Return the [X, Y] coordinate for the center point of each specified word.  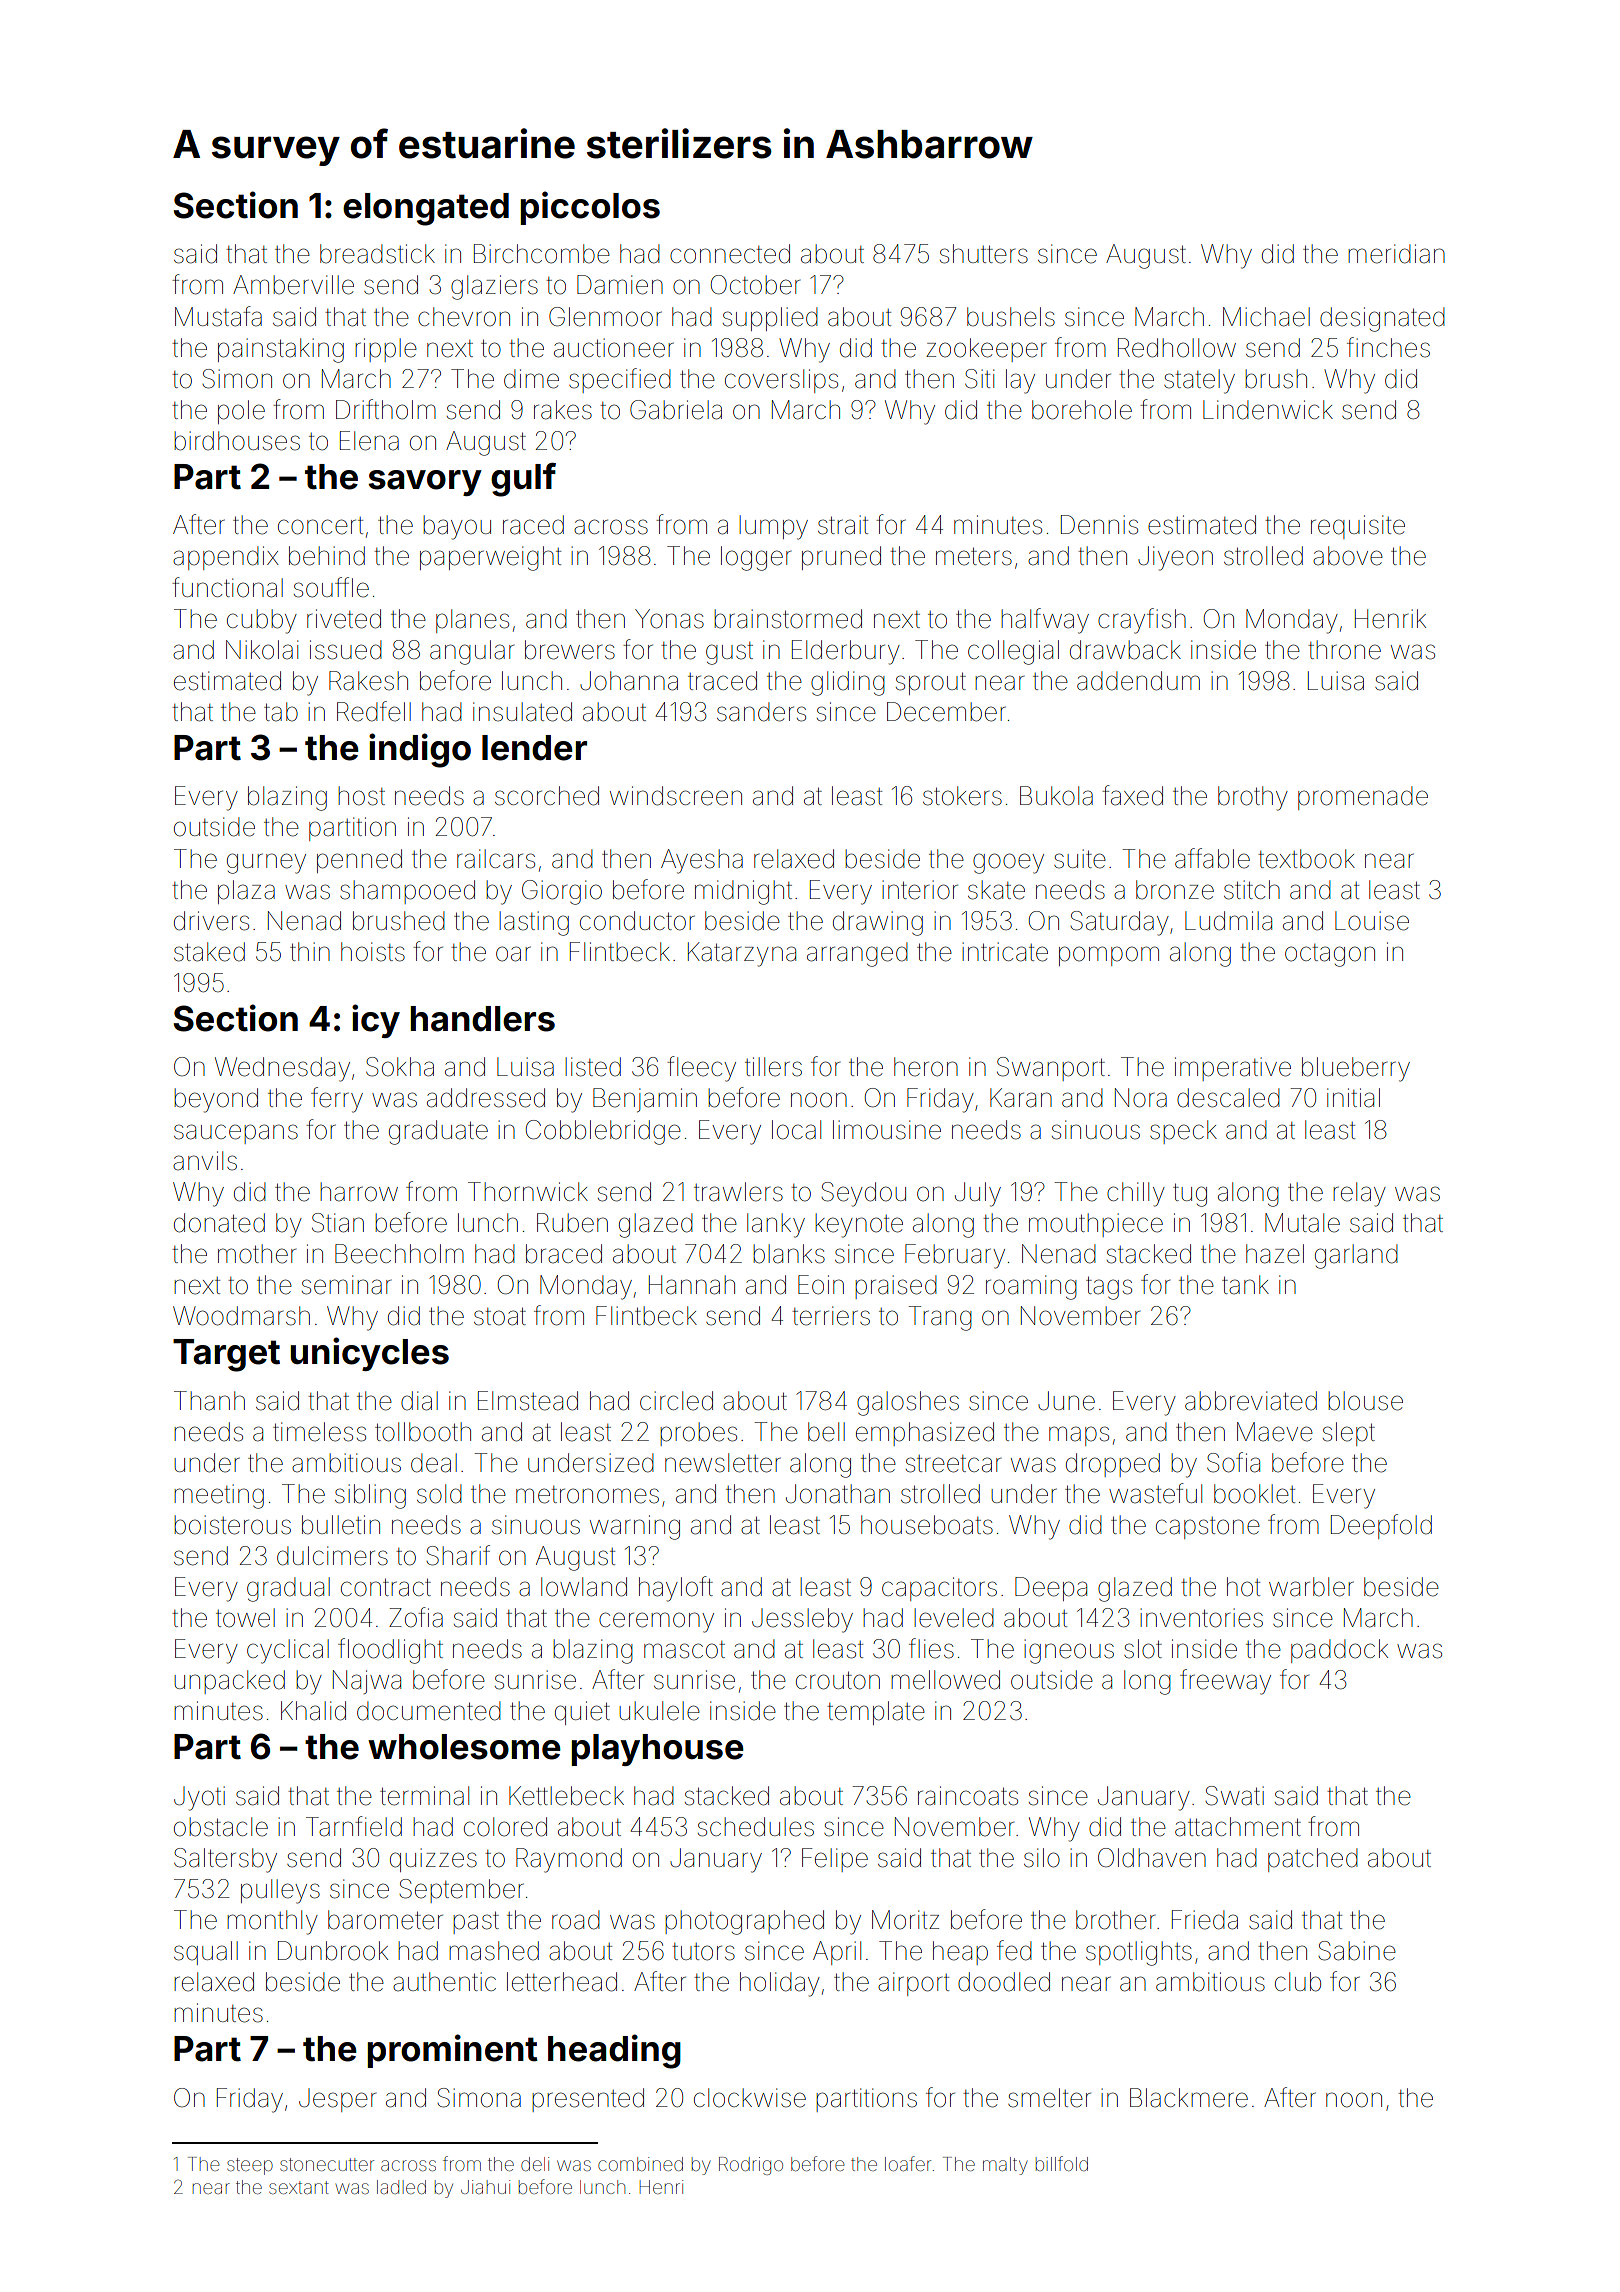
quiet [582, 1713]
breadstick [377, 254]
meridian [1396, 254]
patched [1313, 1860]
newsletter [723, 1463]
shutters [984, 254]
